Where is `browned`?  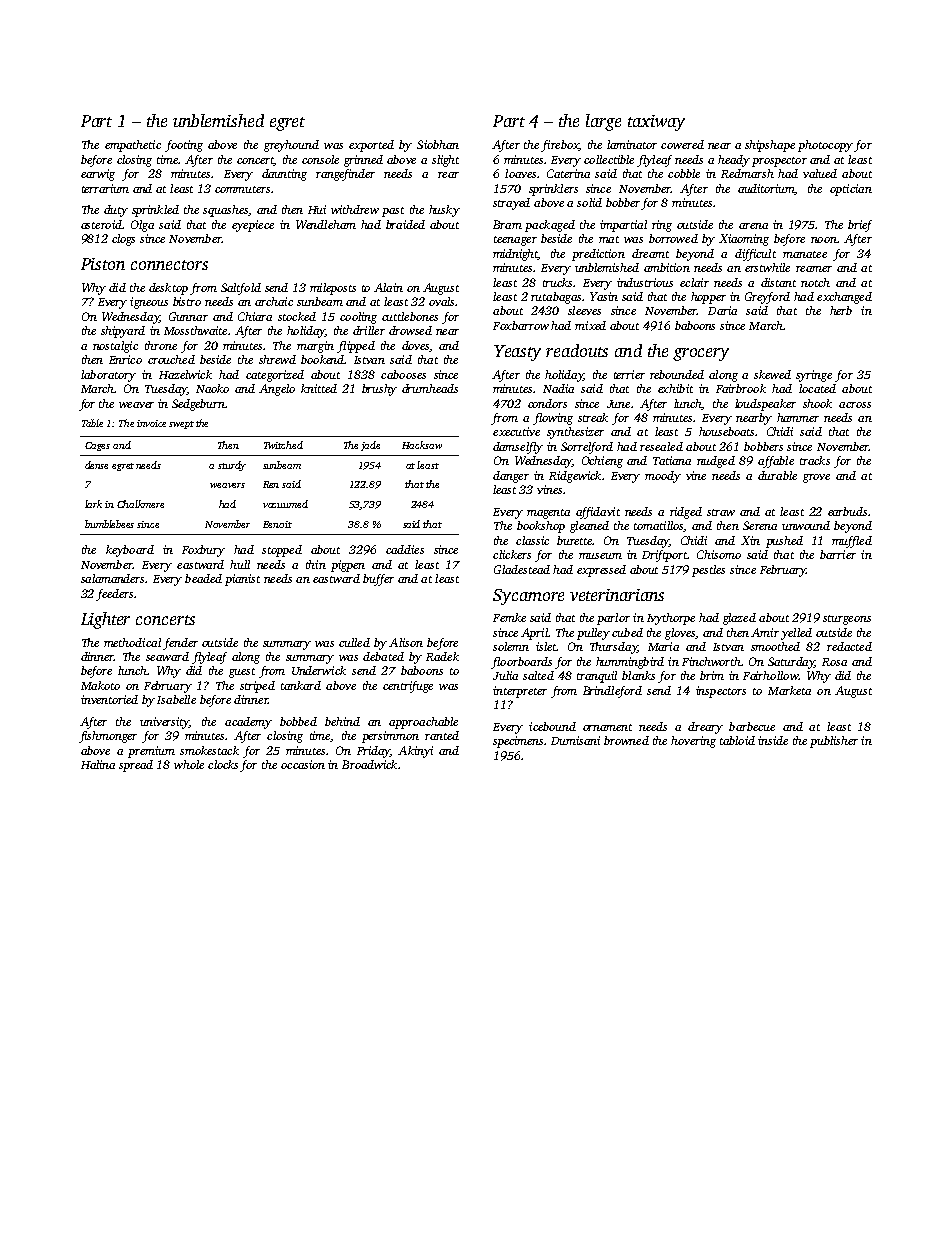
browned is located at coordinates (626, 740).
